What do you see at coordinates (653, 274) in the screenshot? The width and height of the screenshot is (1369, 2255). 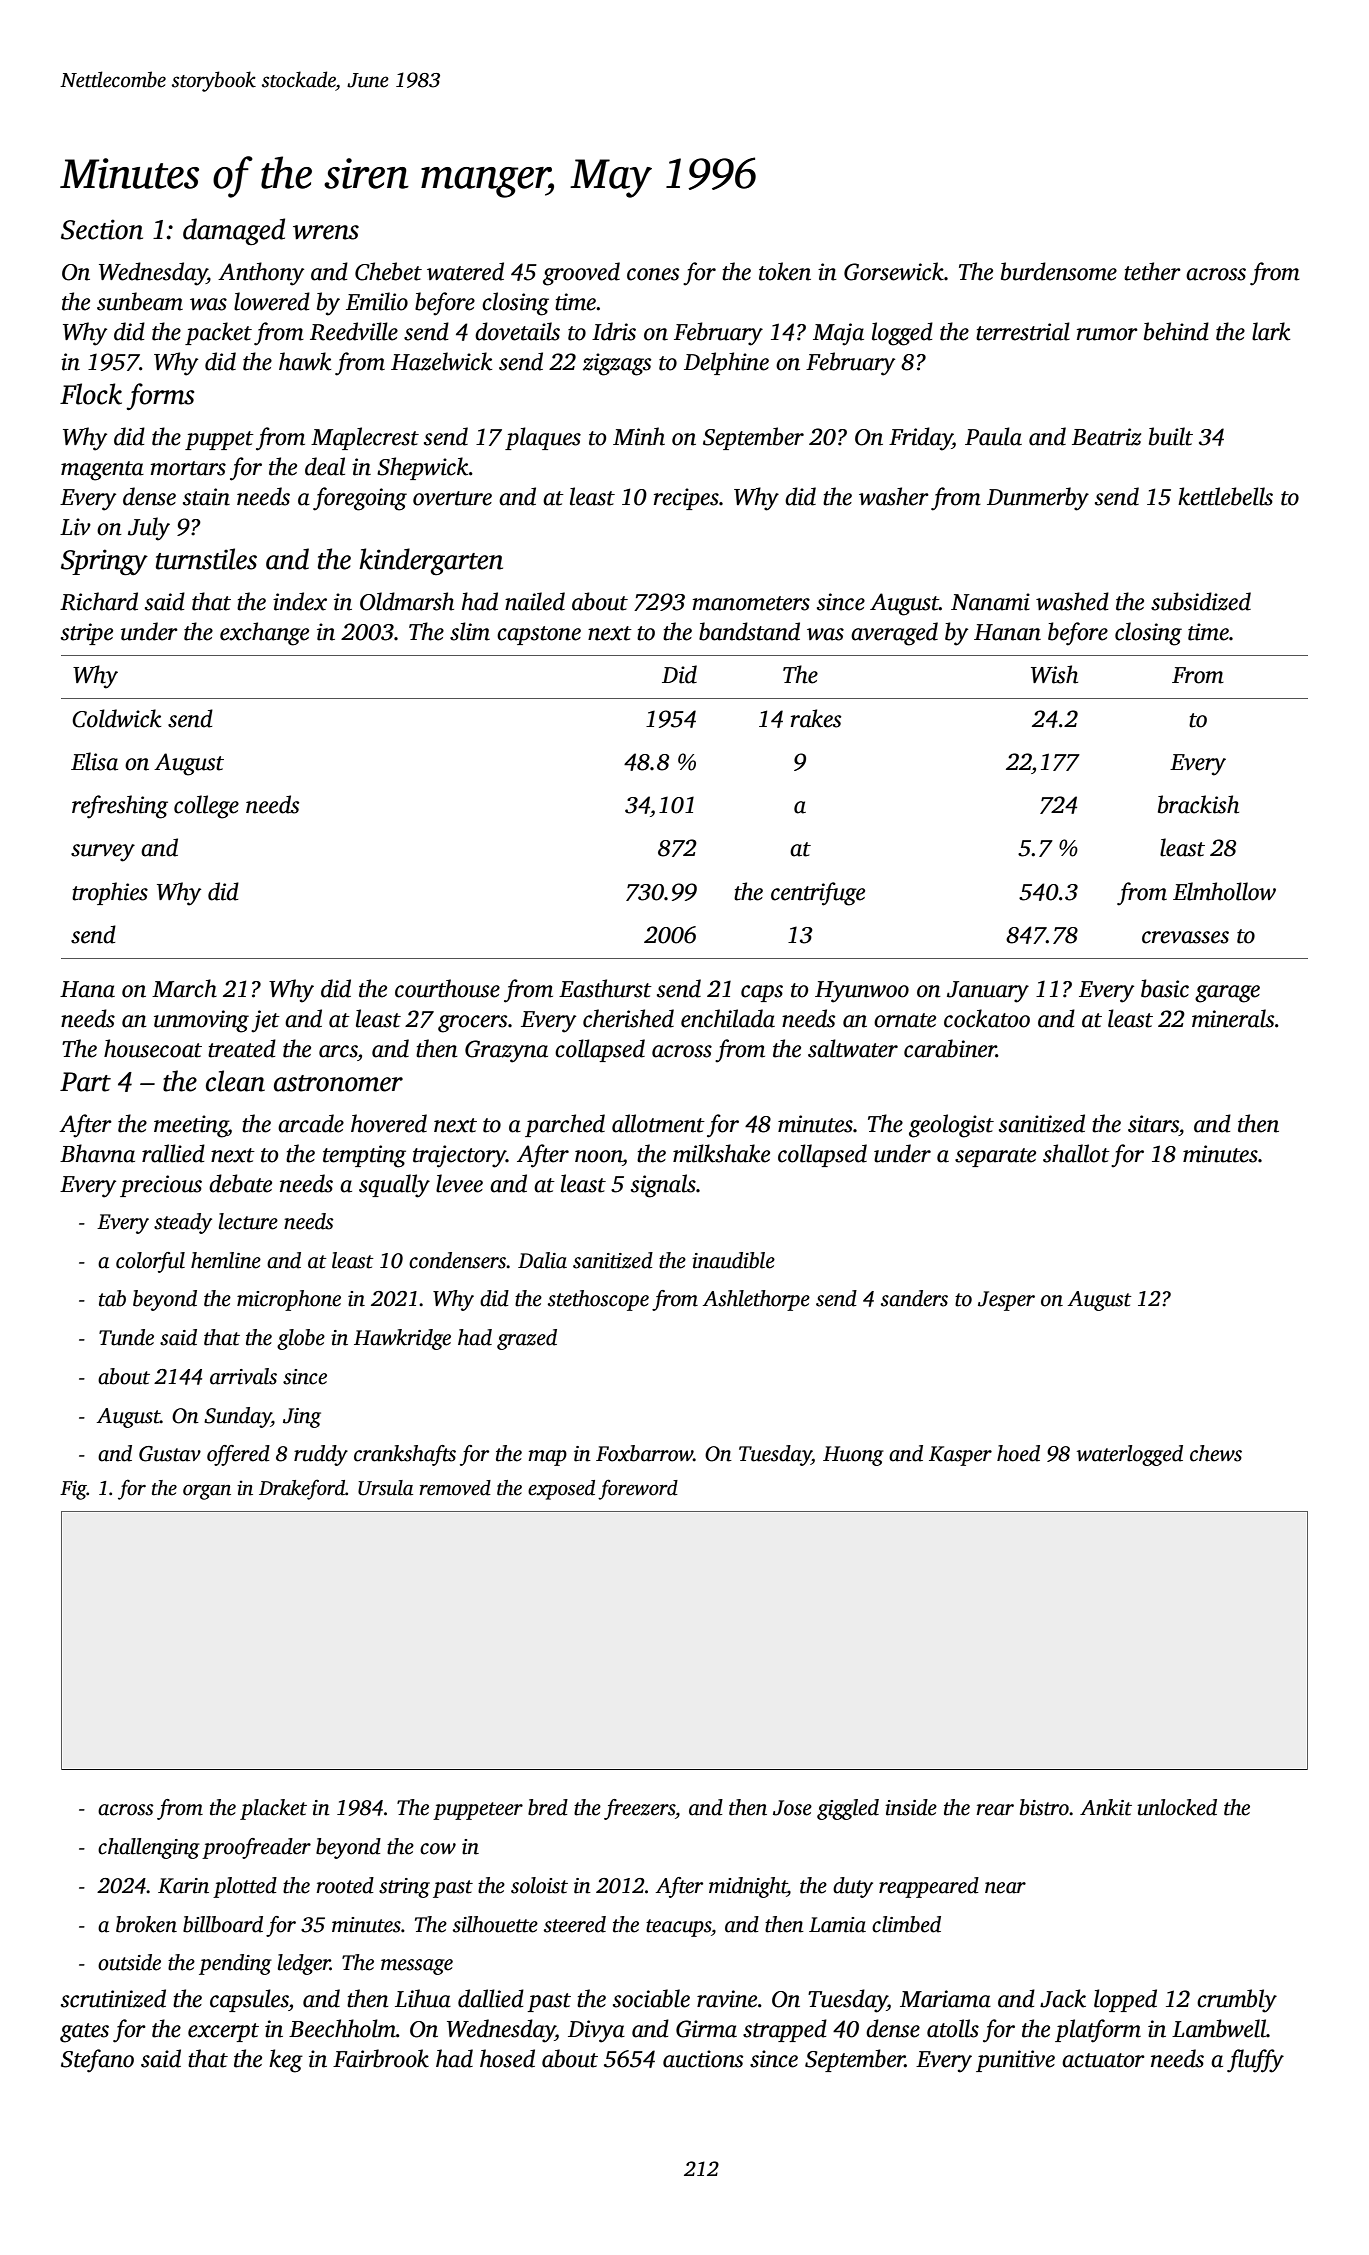 I see `cones` at bounding box center [653, 274].
